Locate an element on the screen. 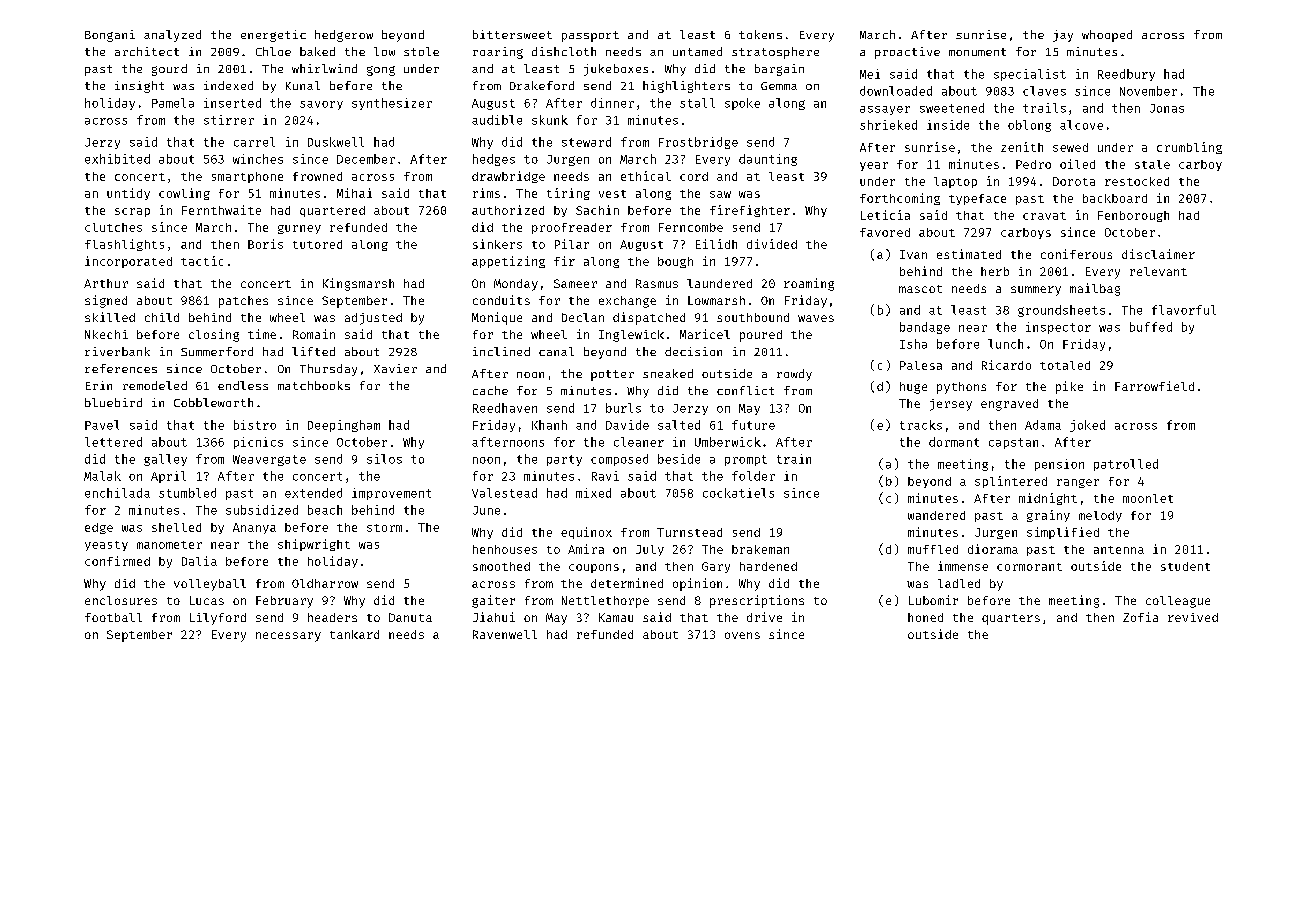 Image resolution: width=1308 pixels, height=924 pixels. sewed is located at coordinates (1070, 147).
